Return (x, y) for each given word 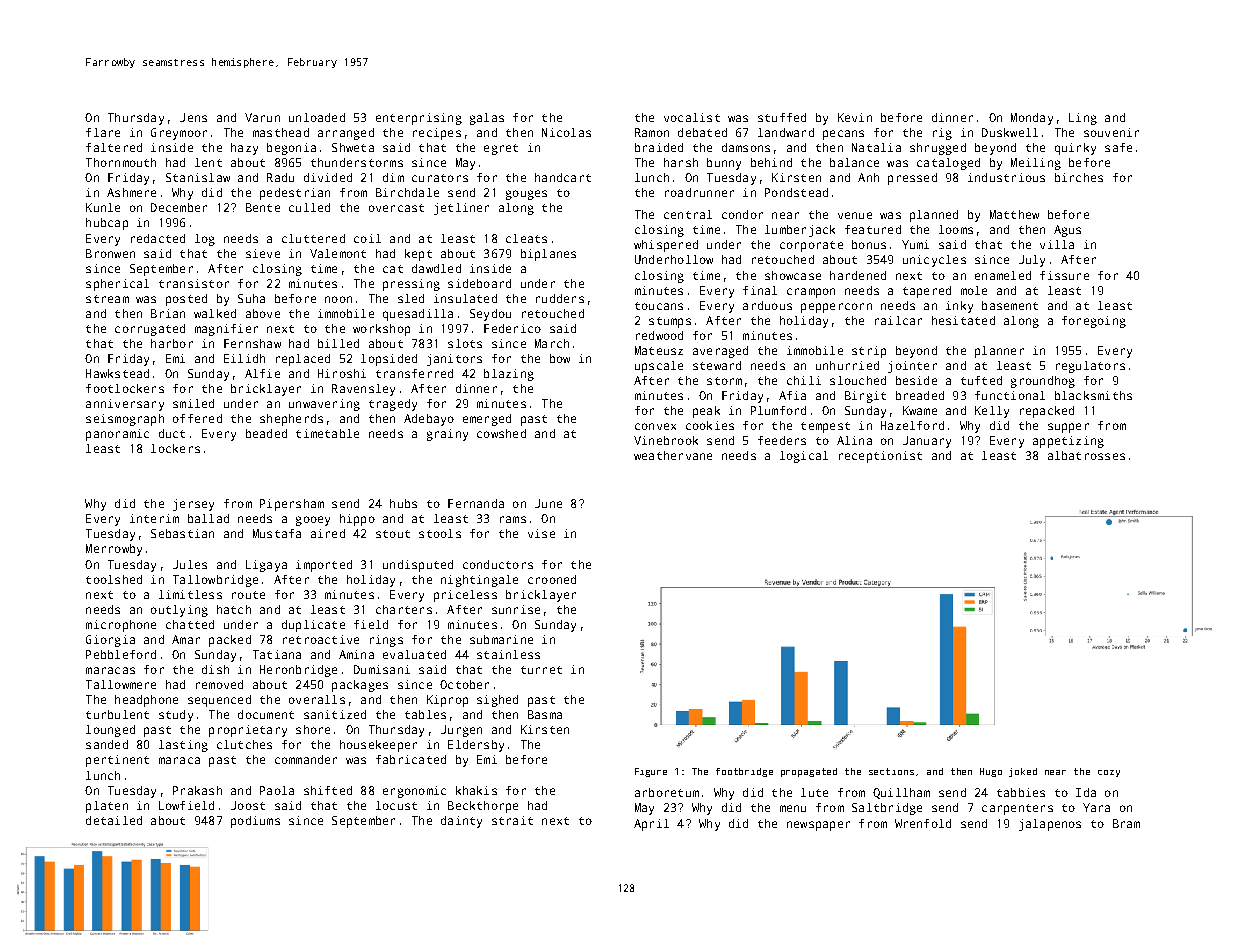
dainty (461, 822)
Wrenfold (923, 823)
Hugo (991, 772)
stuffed (782, 117)
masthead (281, 132)
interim (154, 518)
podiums (255, 822)
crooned (552, 579)
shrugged (938, 149)
